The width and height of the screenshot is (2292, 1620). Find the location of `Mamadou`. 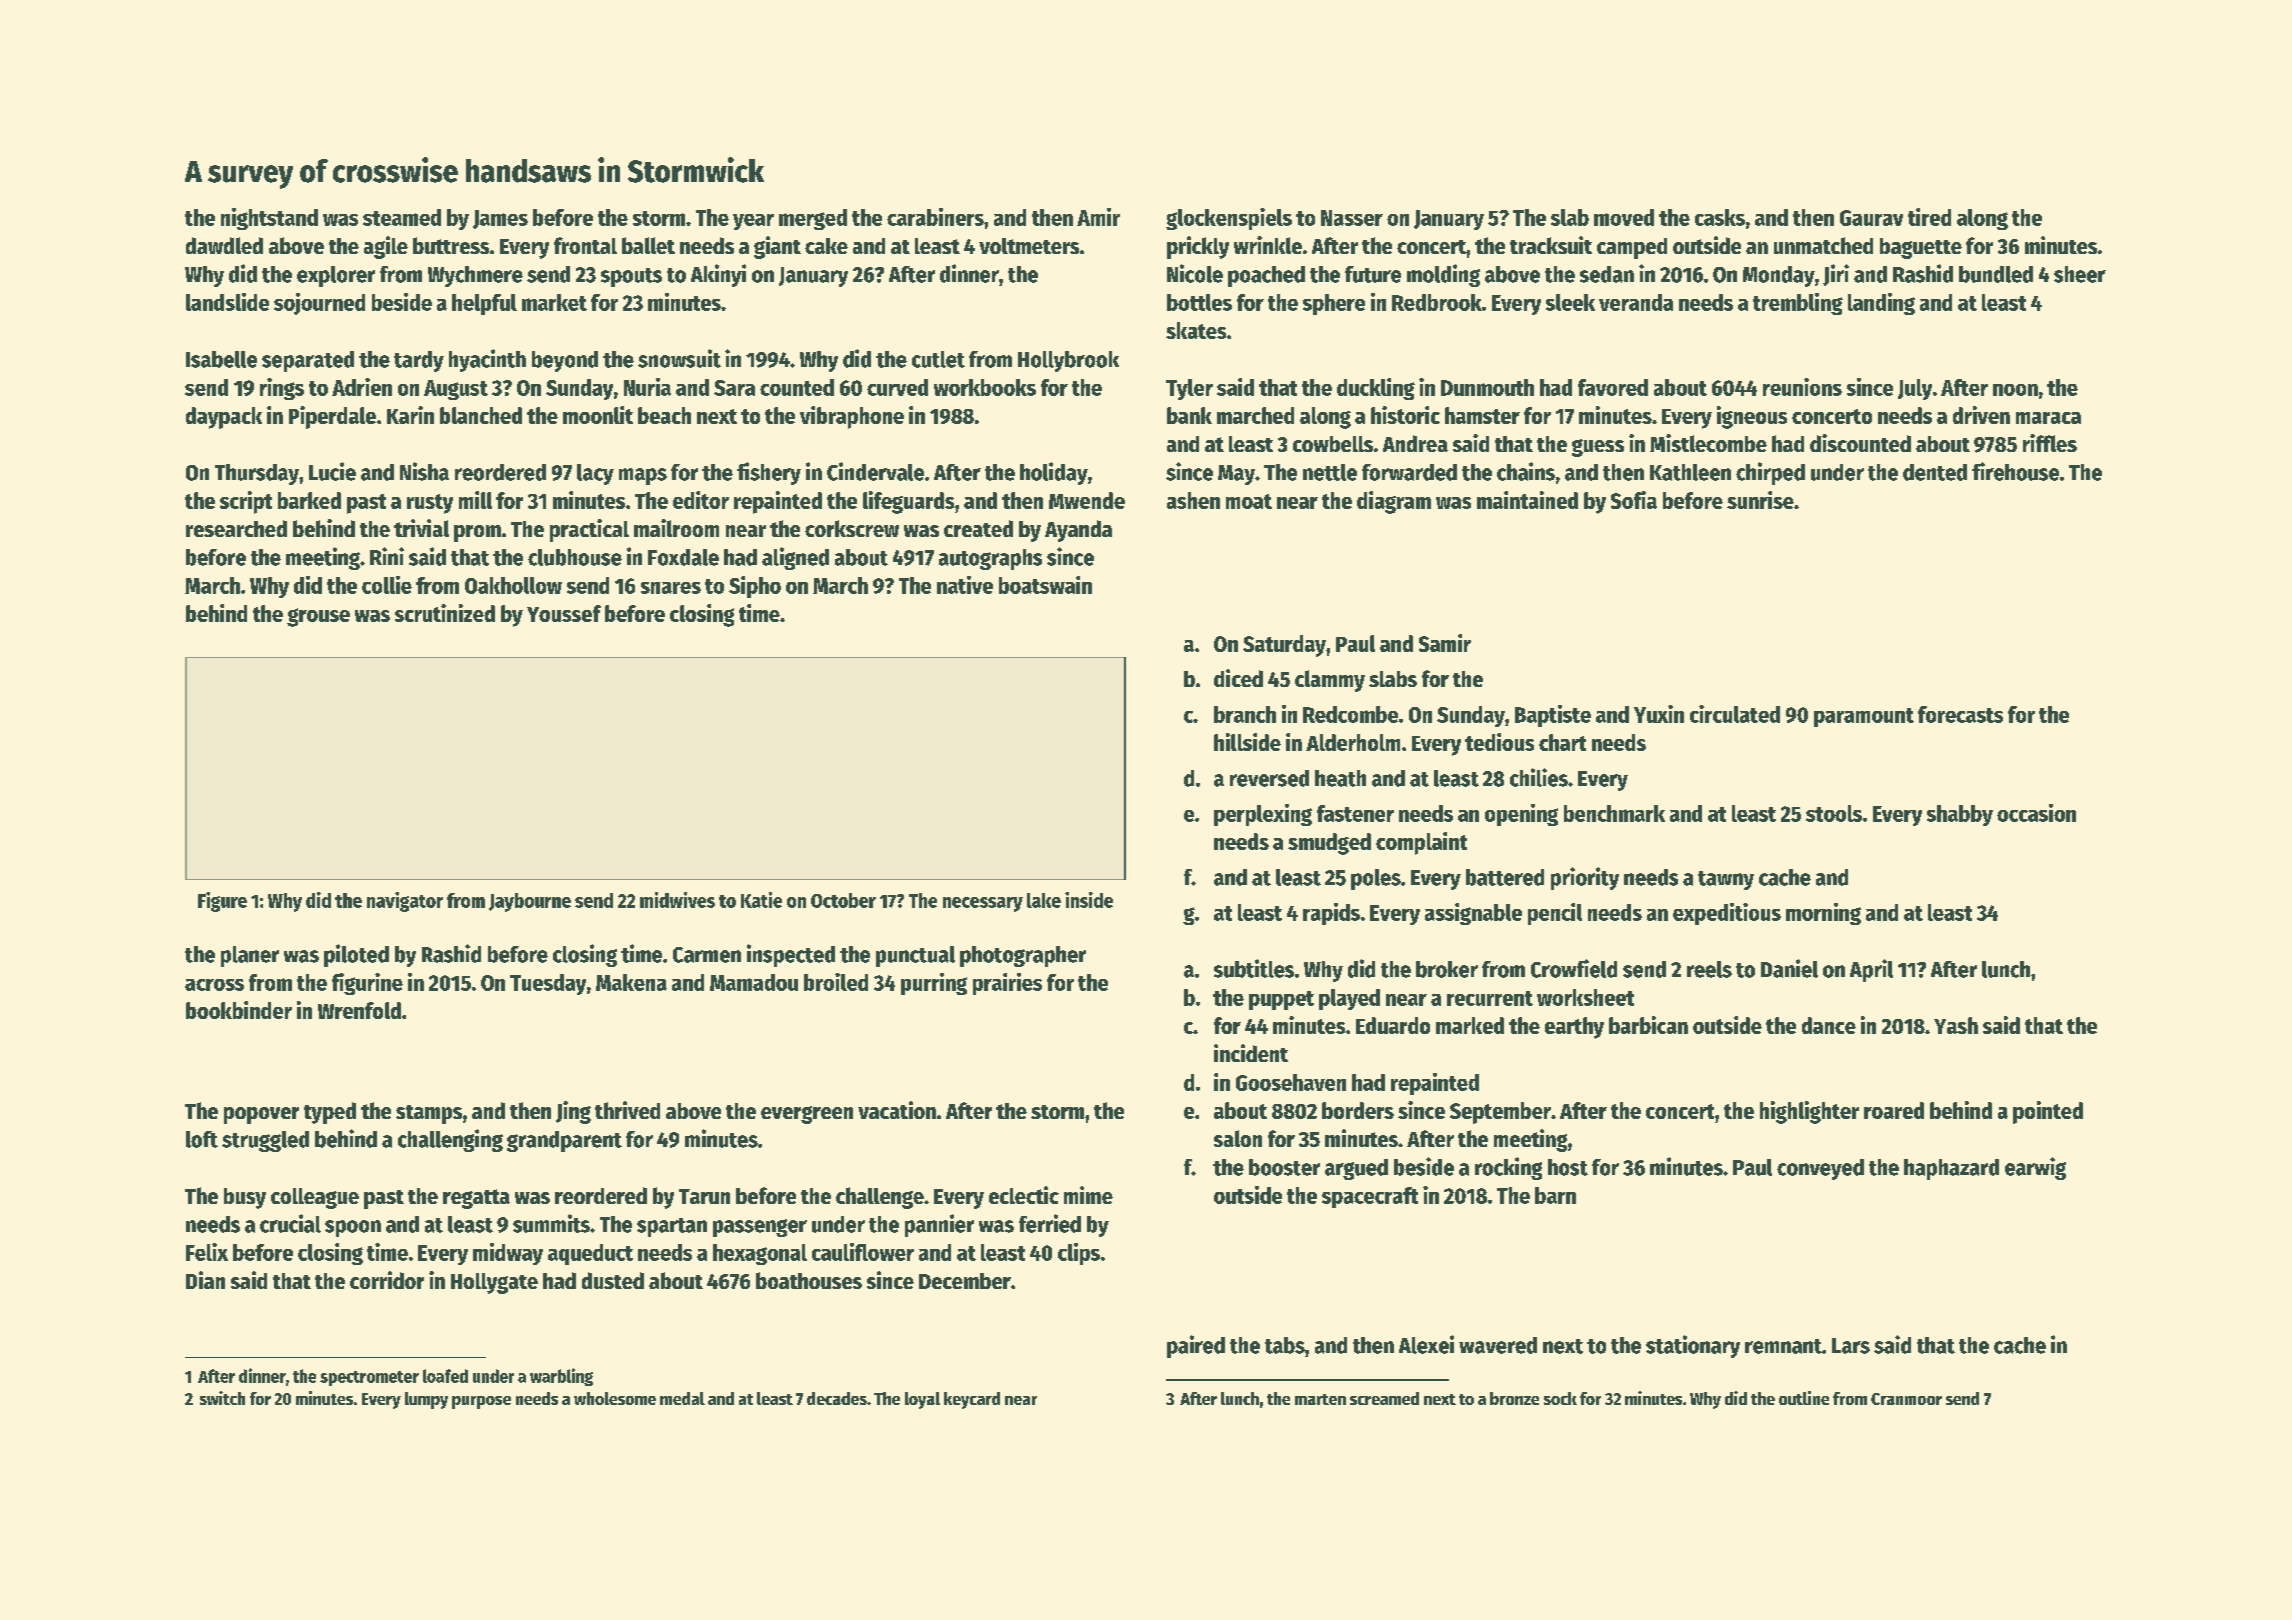

Mamadou is located at coordinates (754, 982).
